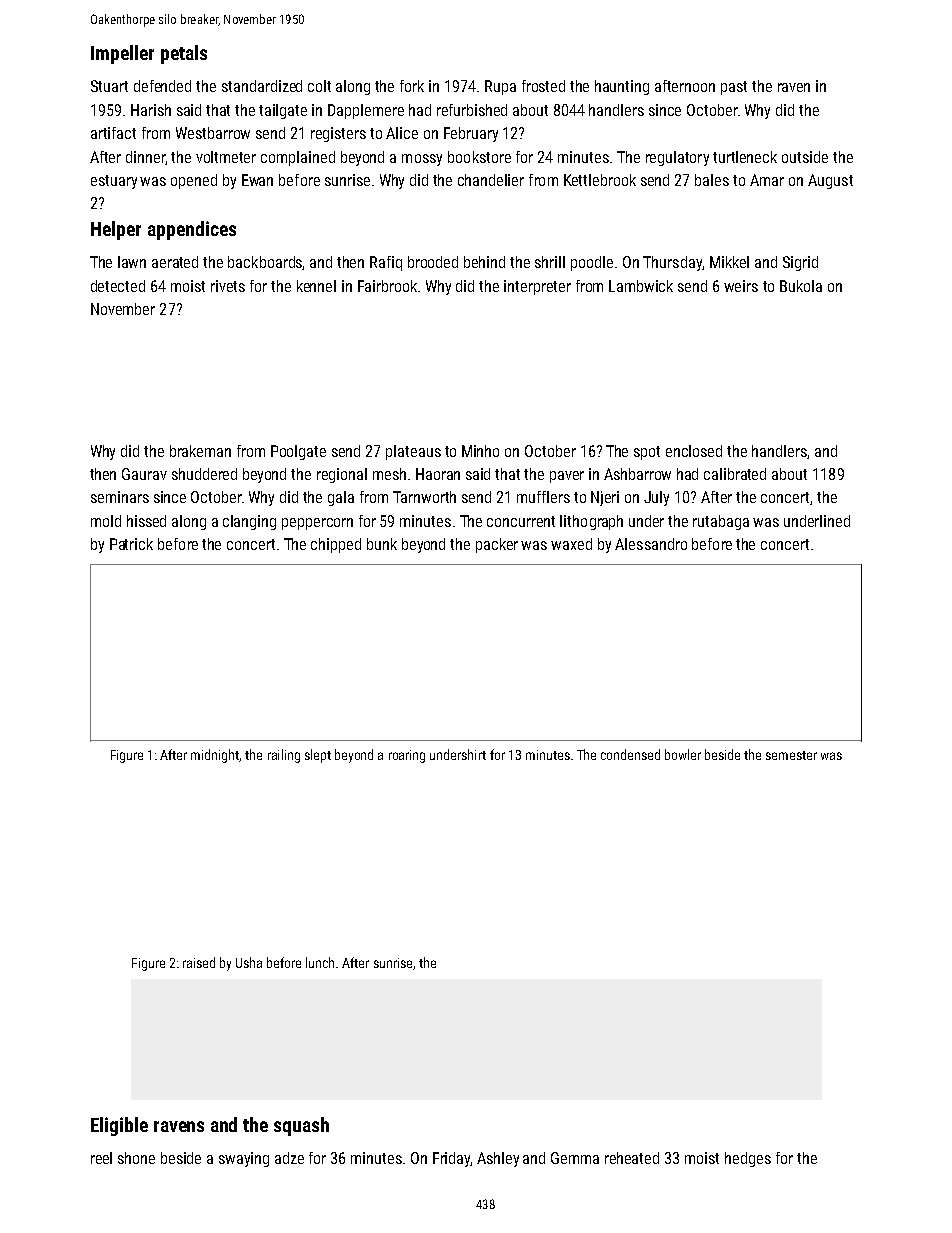 The width and height of the screenshot is (952, 1233). I want to click on reheated, so click(632, 1158).
